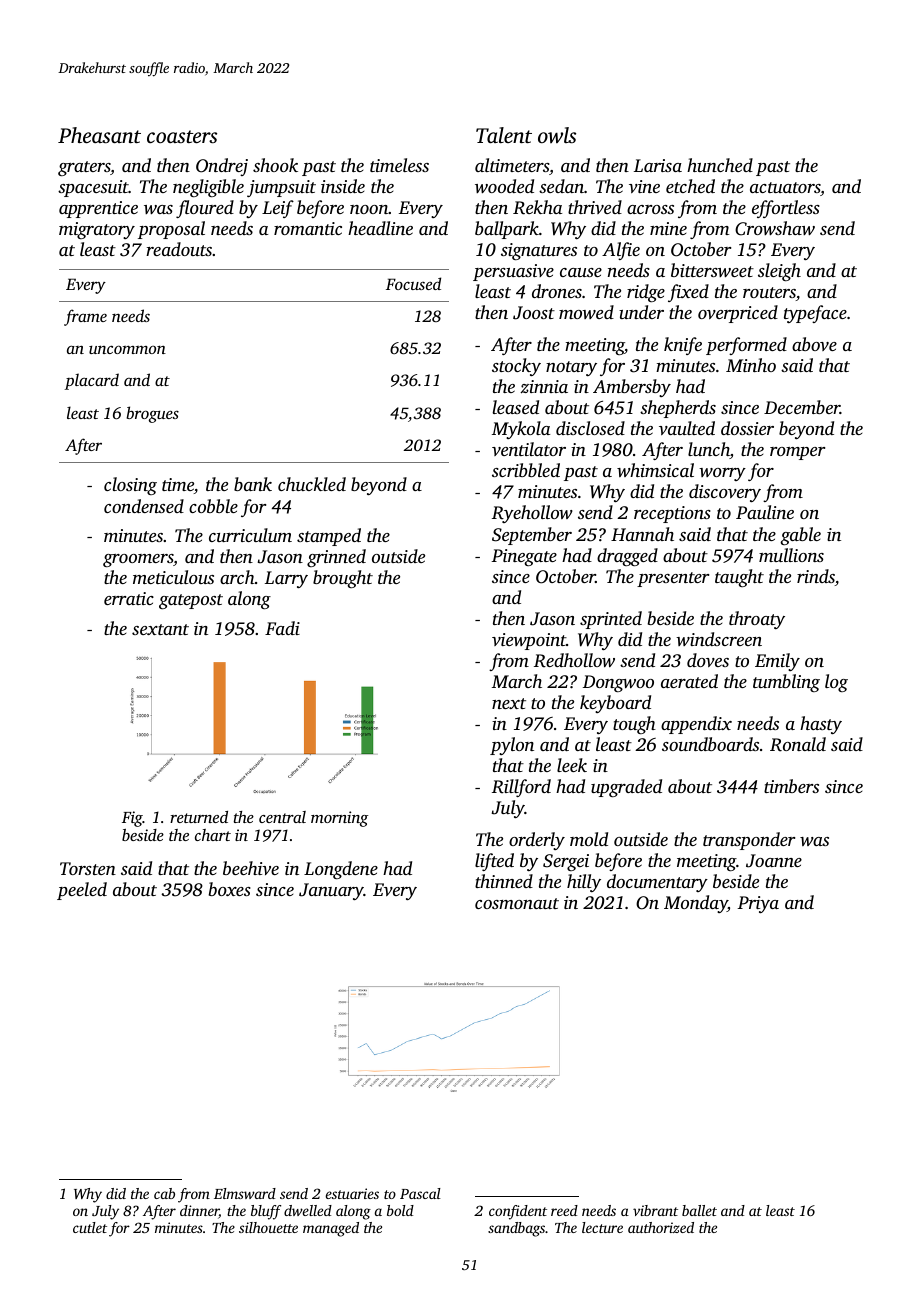 This page has width=924, height=1308. I want to click on shepherds, so click(678, 409).
